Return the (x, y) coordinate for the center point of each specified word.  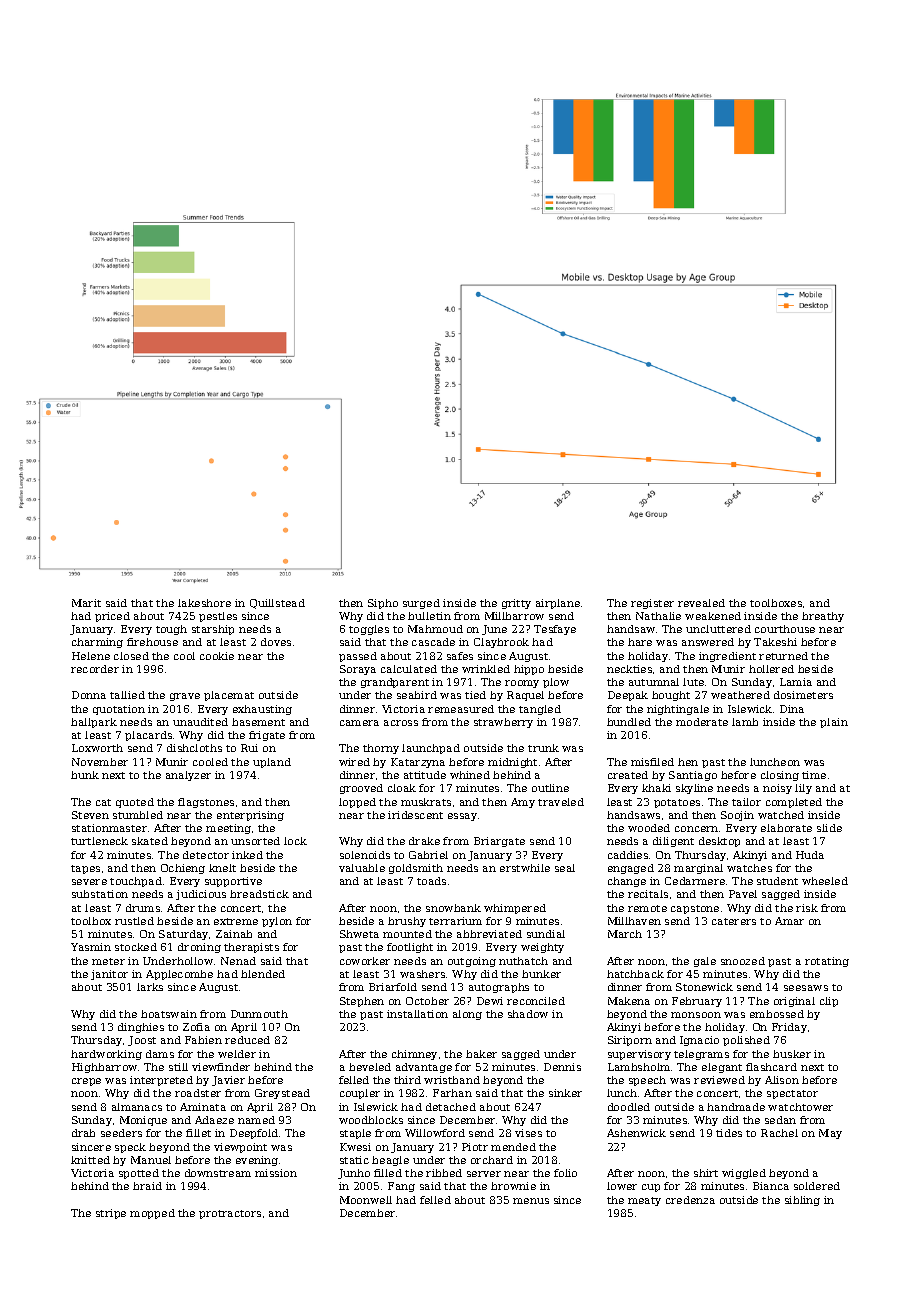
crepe (86, 1082)
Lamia (796, 682)
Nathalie (658, 616)
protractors (230, 1214)
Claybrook (501, 643)
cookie (217, 656)
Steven (90, 815)
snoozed (743, 961)
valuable (362, 868)
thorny (381, 749)
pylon (277, 922)
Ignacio (699, 1041)
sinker (565, 1093)
